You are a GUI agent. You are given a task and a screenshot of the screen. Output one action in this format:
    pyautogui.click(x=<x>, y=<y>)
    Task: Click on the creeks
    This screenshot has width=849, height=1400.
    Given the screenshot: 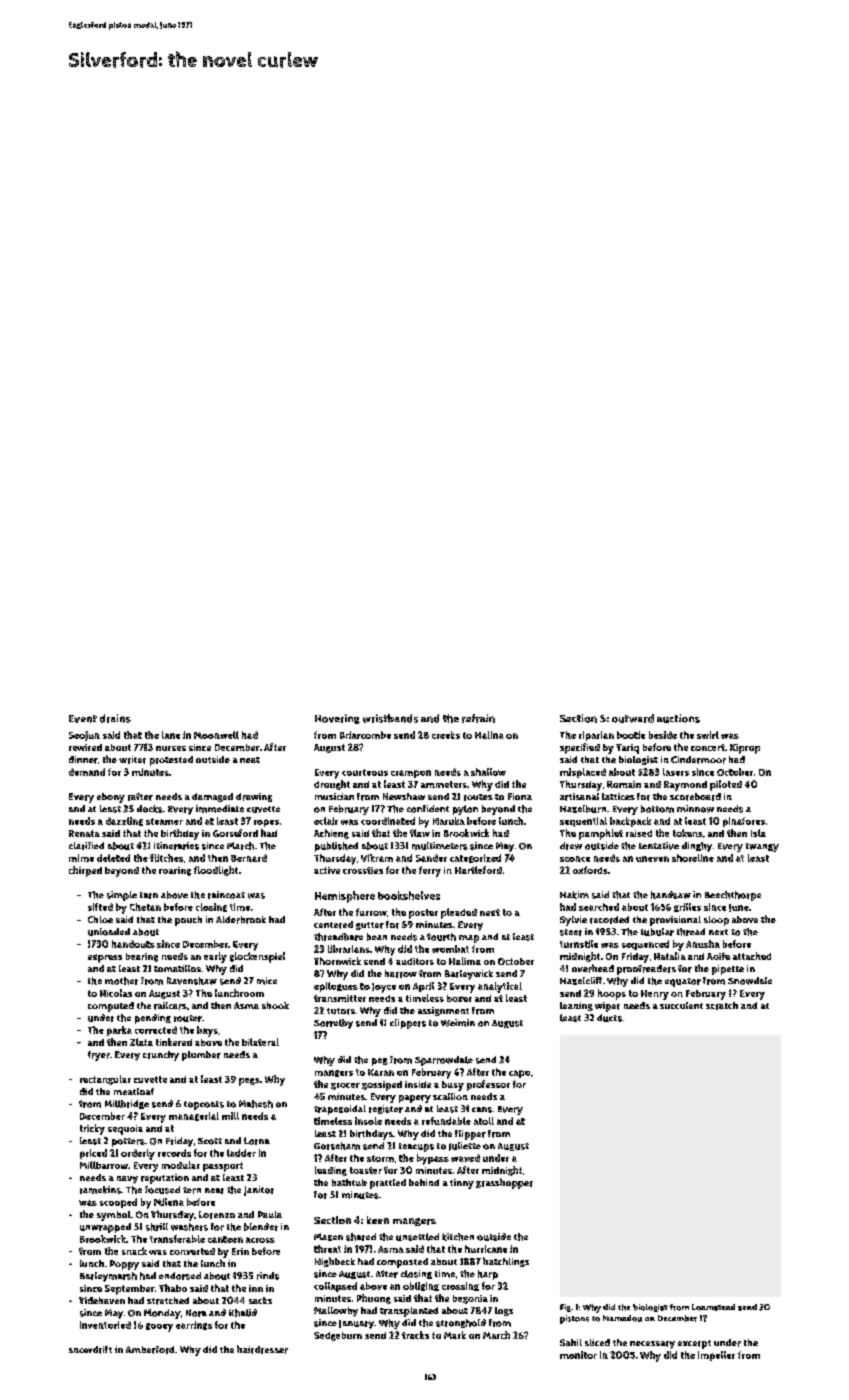 What is the action you would take?
    pyautogui.click(x=446, y=735)
